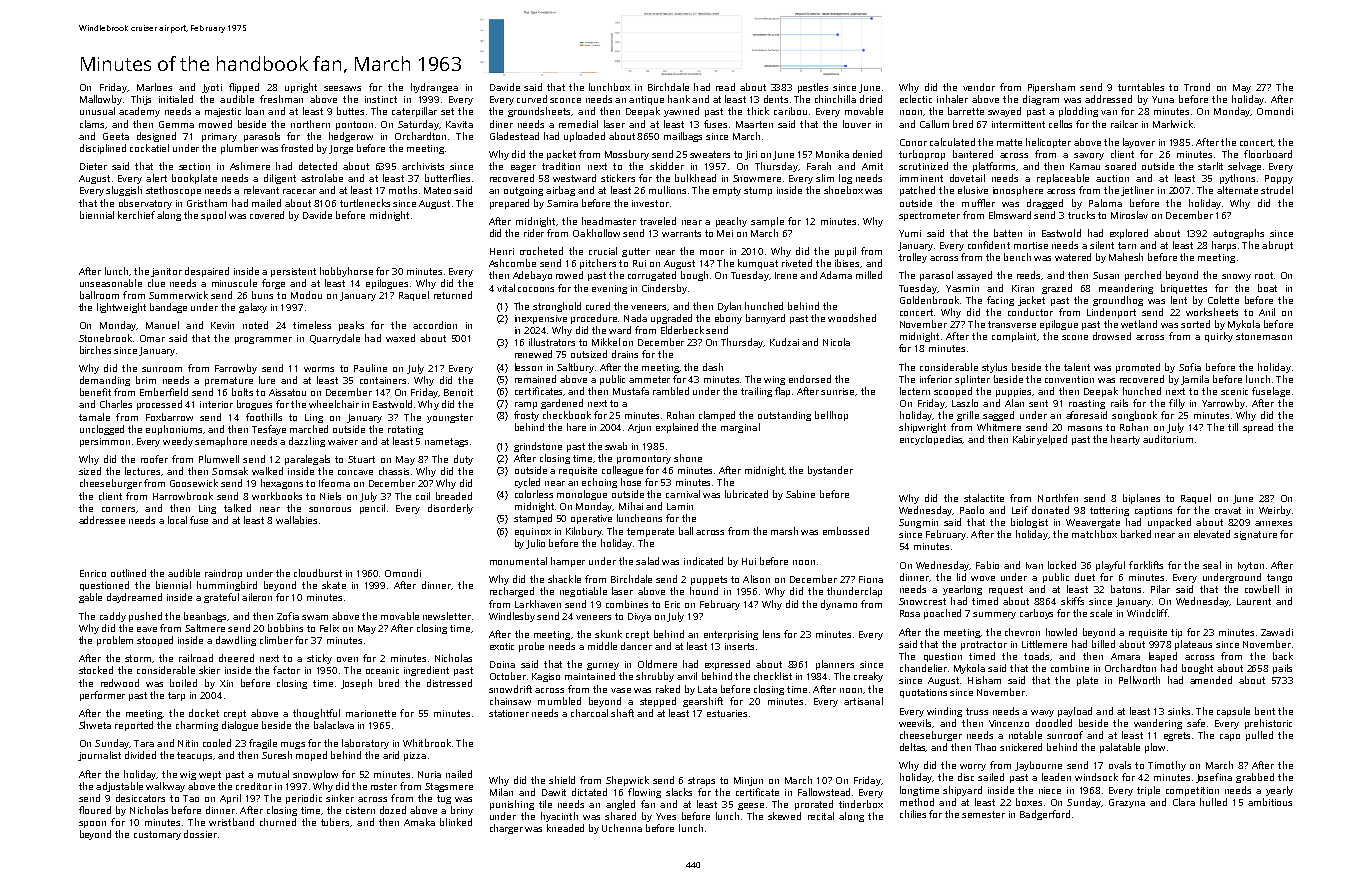 The height and width of the page is (887, 1372). I want to click on Fallowstead, so click(824, 792).
